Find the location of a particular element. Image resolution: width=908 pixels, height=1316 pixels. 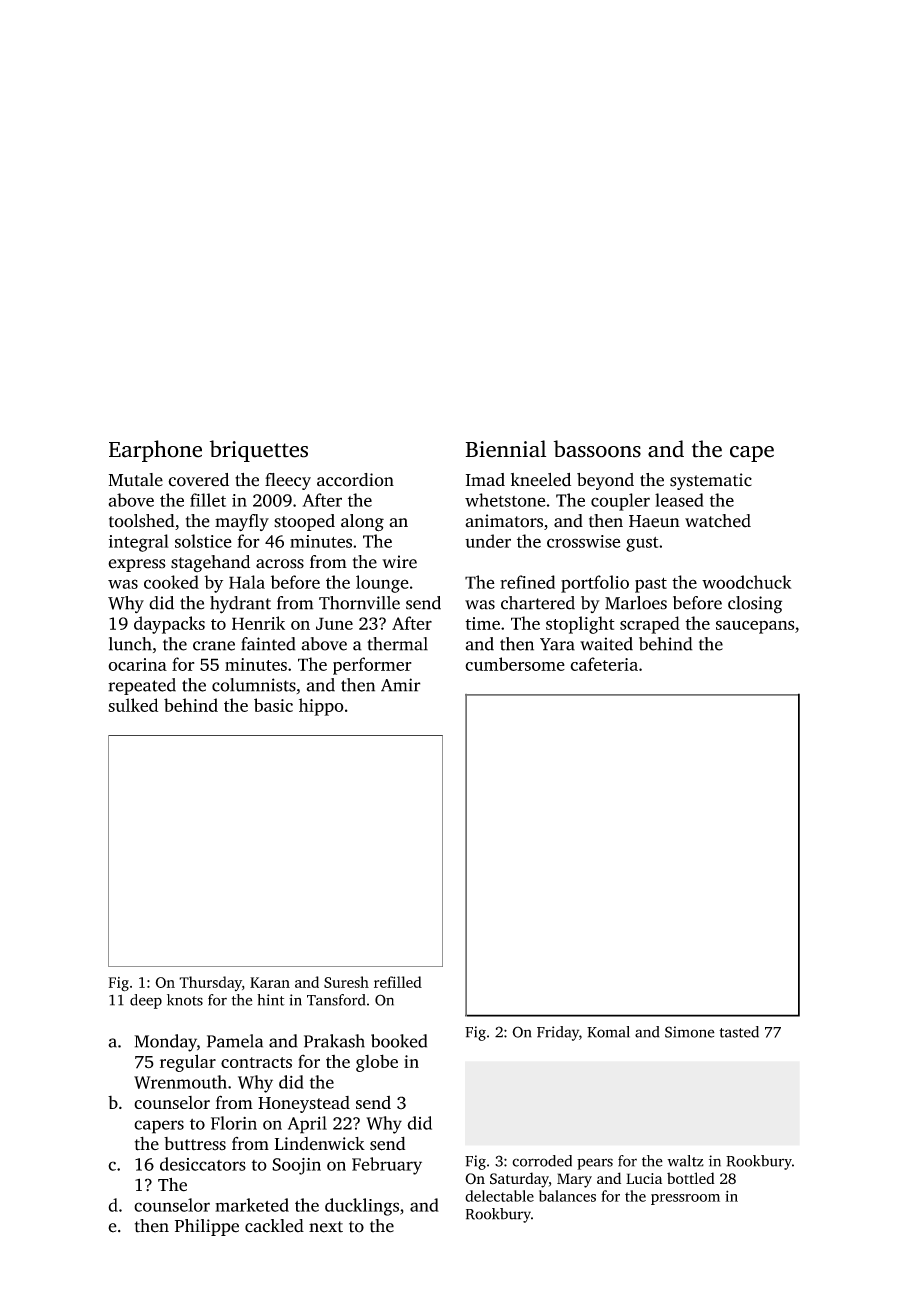

deep is located at coordinates (146, 1001).
